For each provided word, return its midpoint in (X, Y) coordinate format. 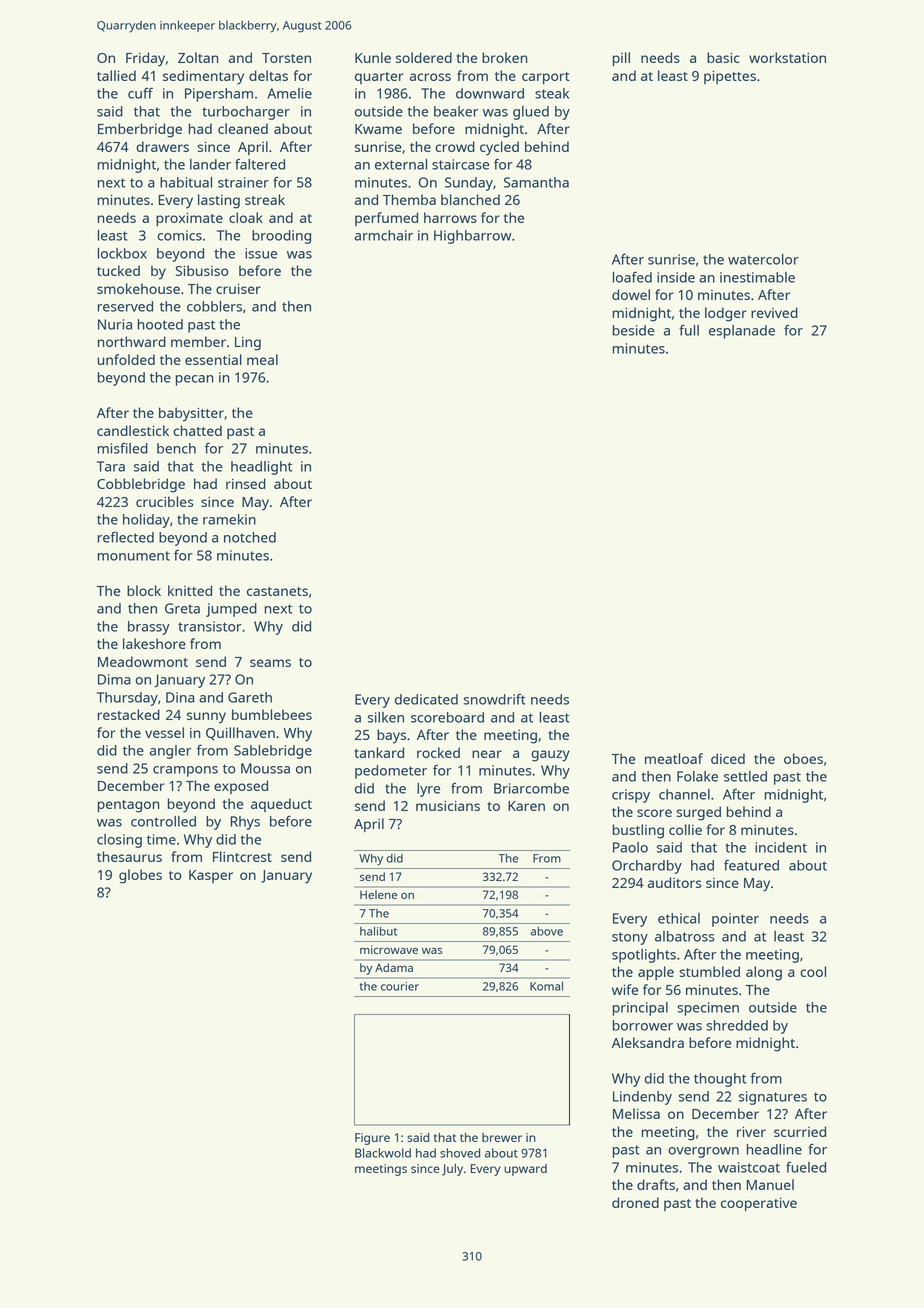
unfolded (126, 359)
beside (633, 330)
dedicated (426, 699)
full (689, 330)
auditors (674, 882)
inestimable (757, 277)
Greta (182, 608)
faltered (260, 164)
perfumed (386, 219)
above (547, 931)
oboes (803, 758)
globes (140, 876)
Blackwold (383, 1153)
